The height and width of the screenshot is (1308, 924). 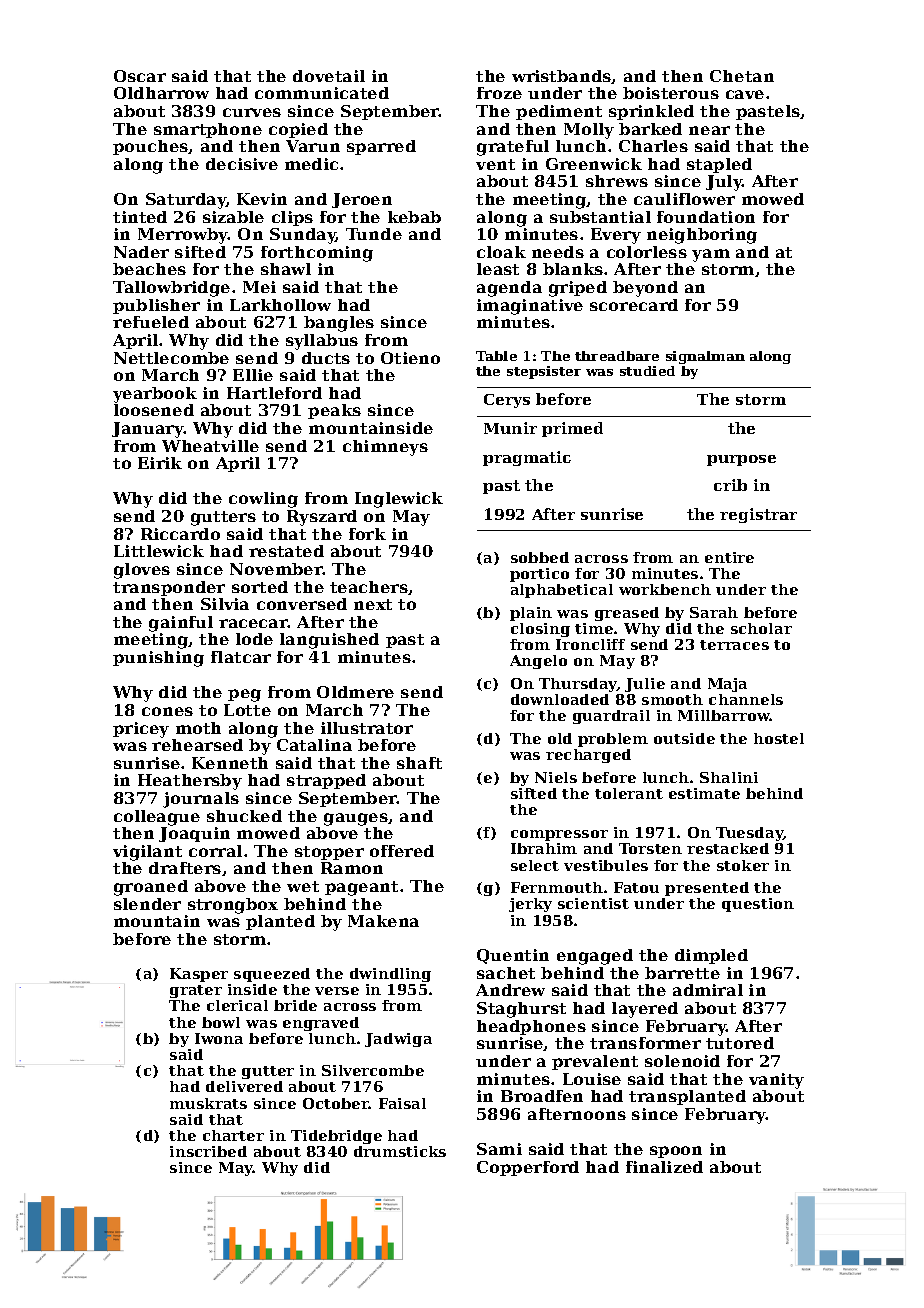 What do you see at coordinates (521, 1010) in the screenshot?
I see `Staghurst` at bounding box center [521, 1010].
